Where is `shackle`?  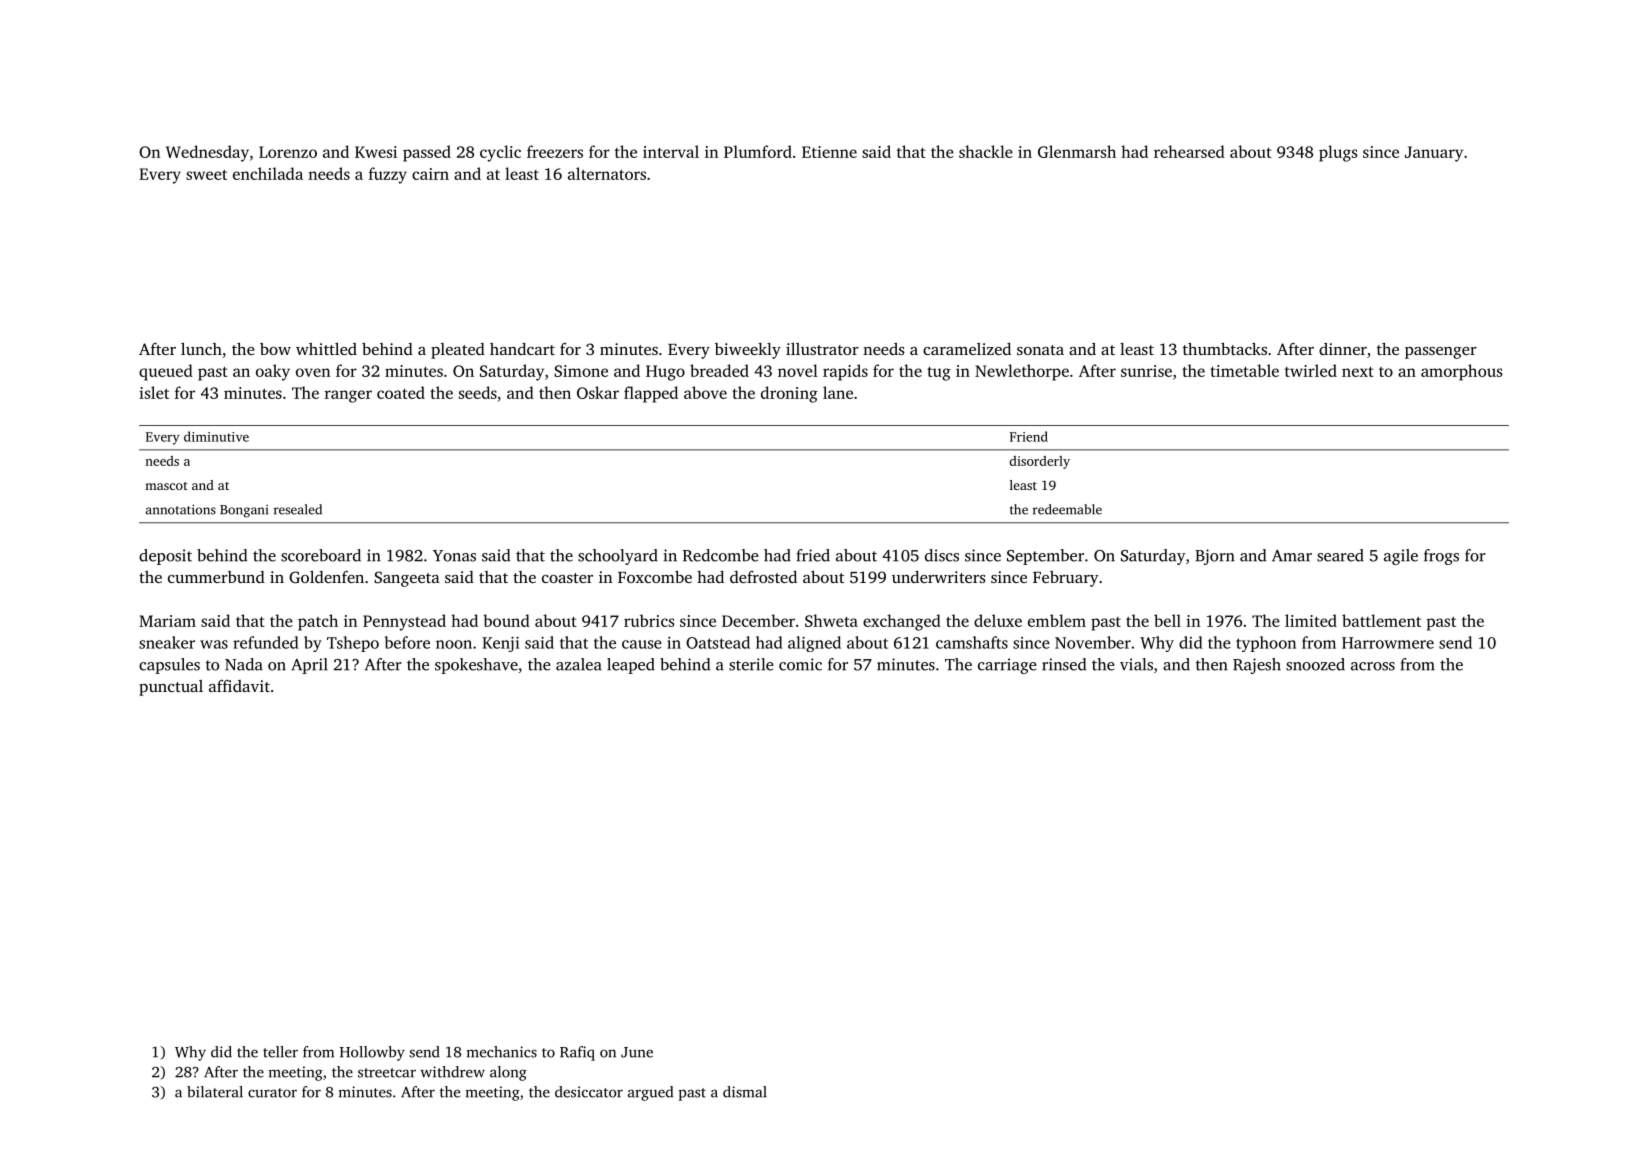 shackle is located at coordinates (986, 151).
